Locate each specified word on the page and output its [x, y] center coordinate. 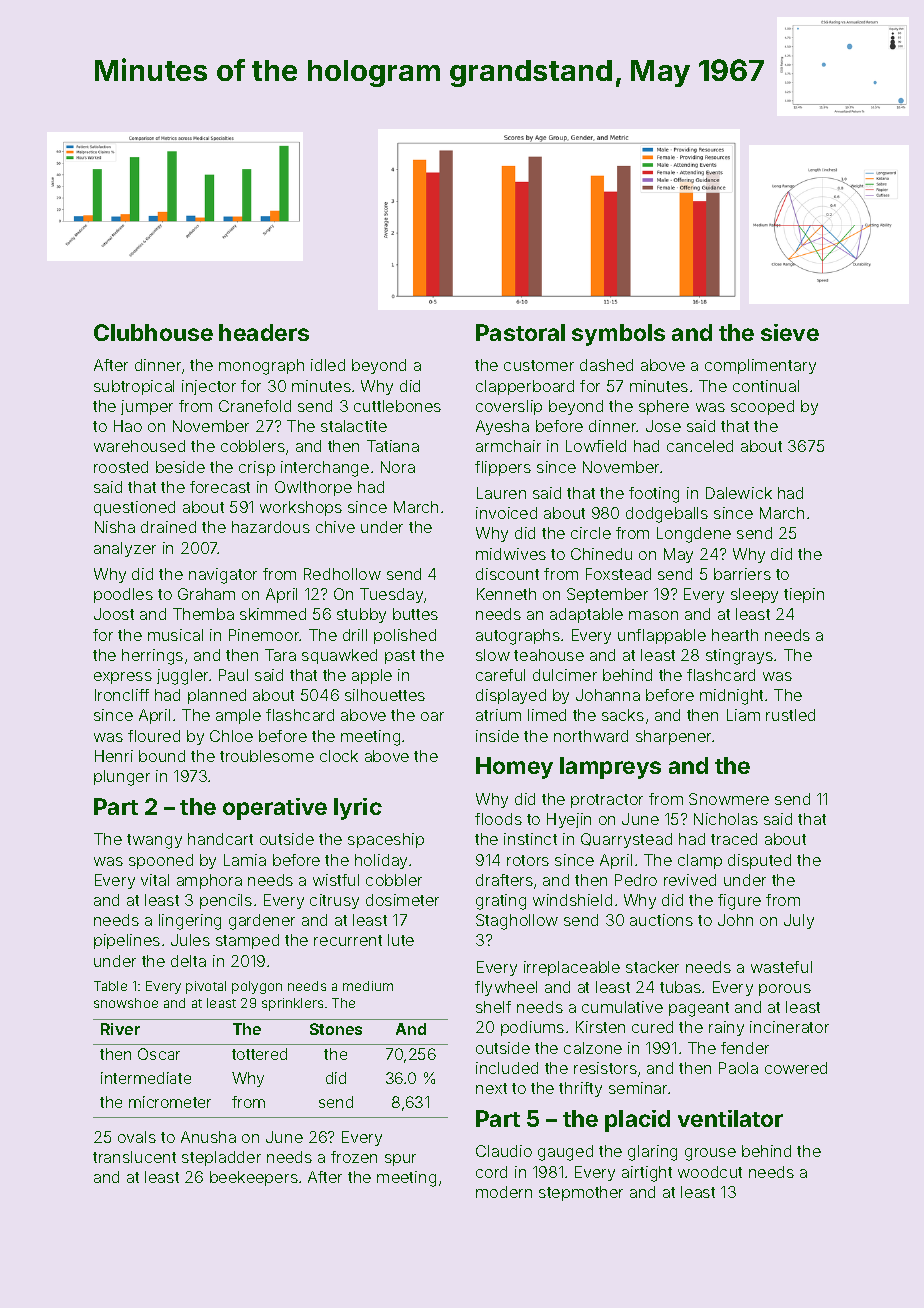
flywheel [506, 988]
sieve [790, 332]
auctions [661, 920]
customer [539, 365]
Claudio [504, 1151]
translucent [134, 1157]
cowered [796, 1068]
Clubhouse [153, 332]
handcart [220, 839]
